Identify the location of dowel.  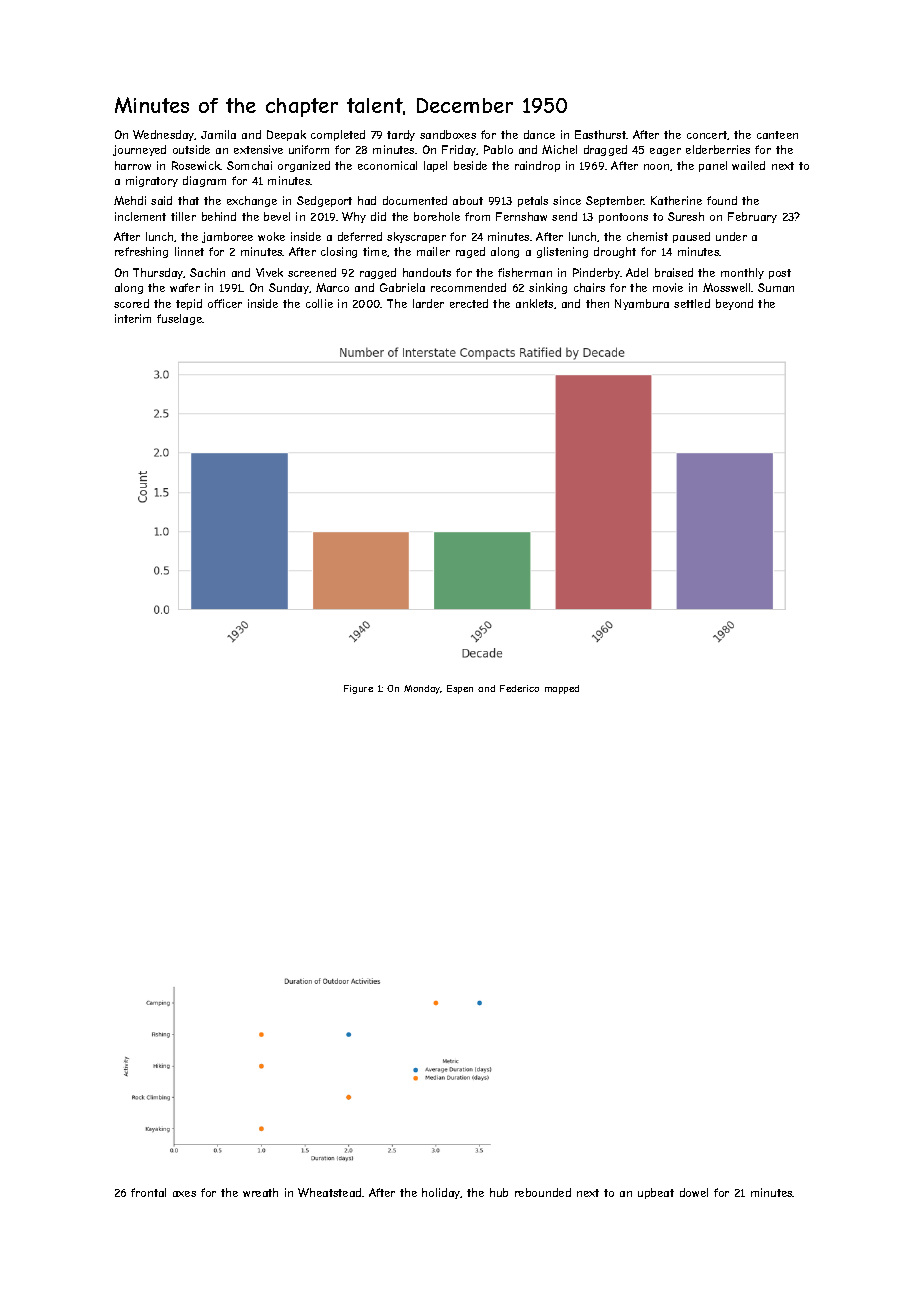
(694, 1192).
